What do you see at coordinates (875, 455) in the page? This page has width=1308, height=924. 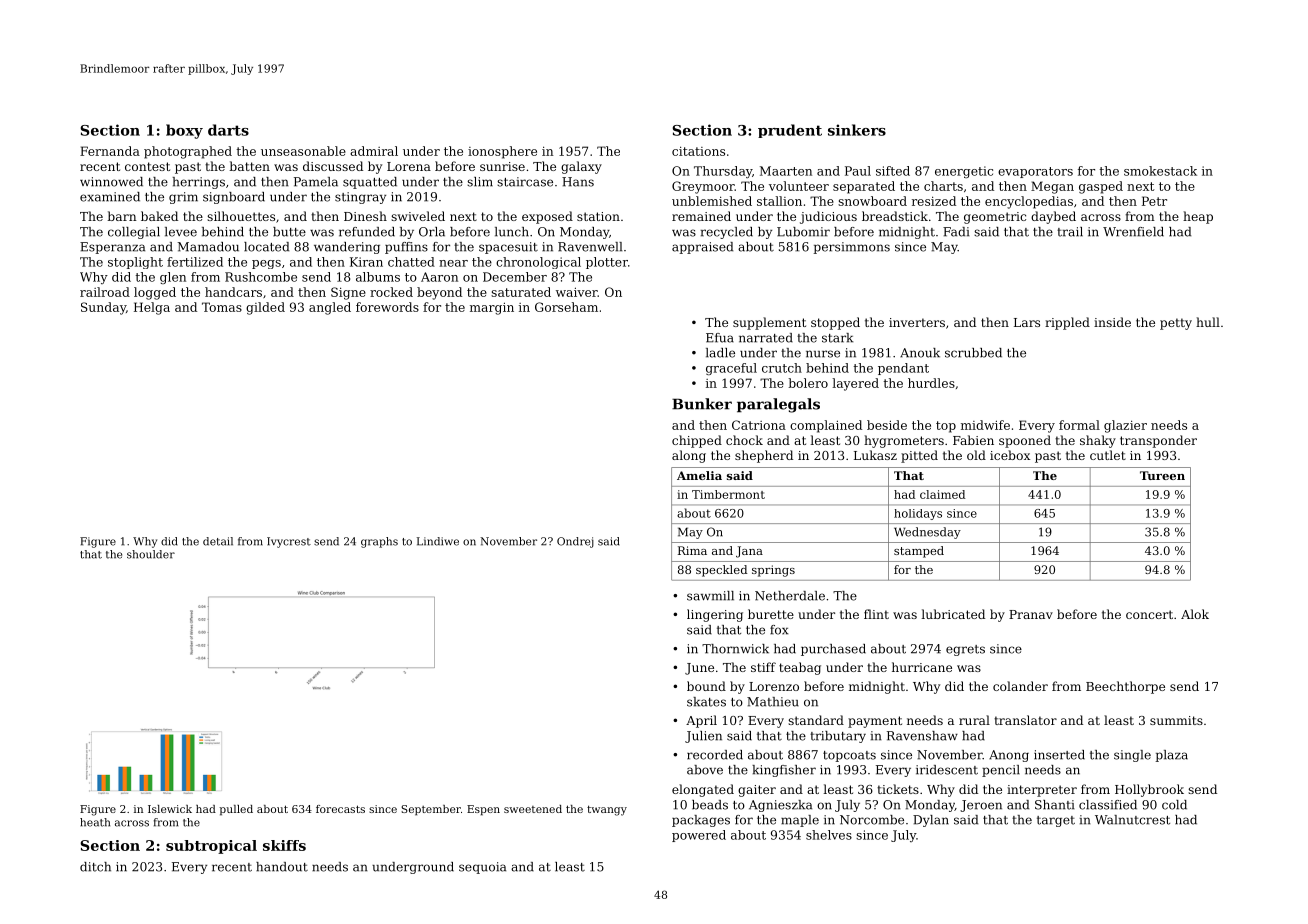 I see `Lukasz` at bounding box center [875, 455].
